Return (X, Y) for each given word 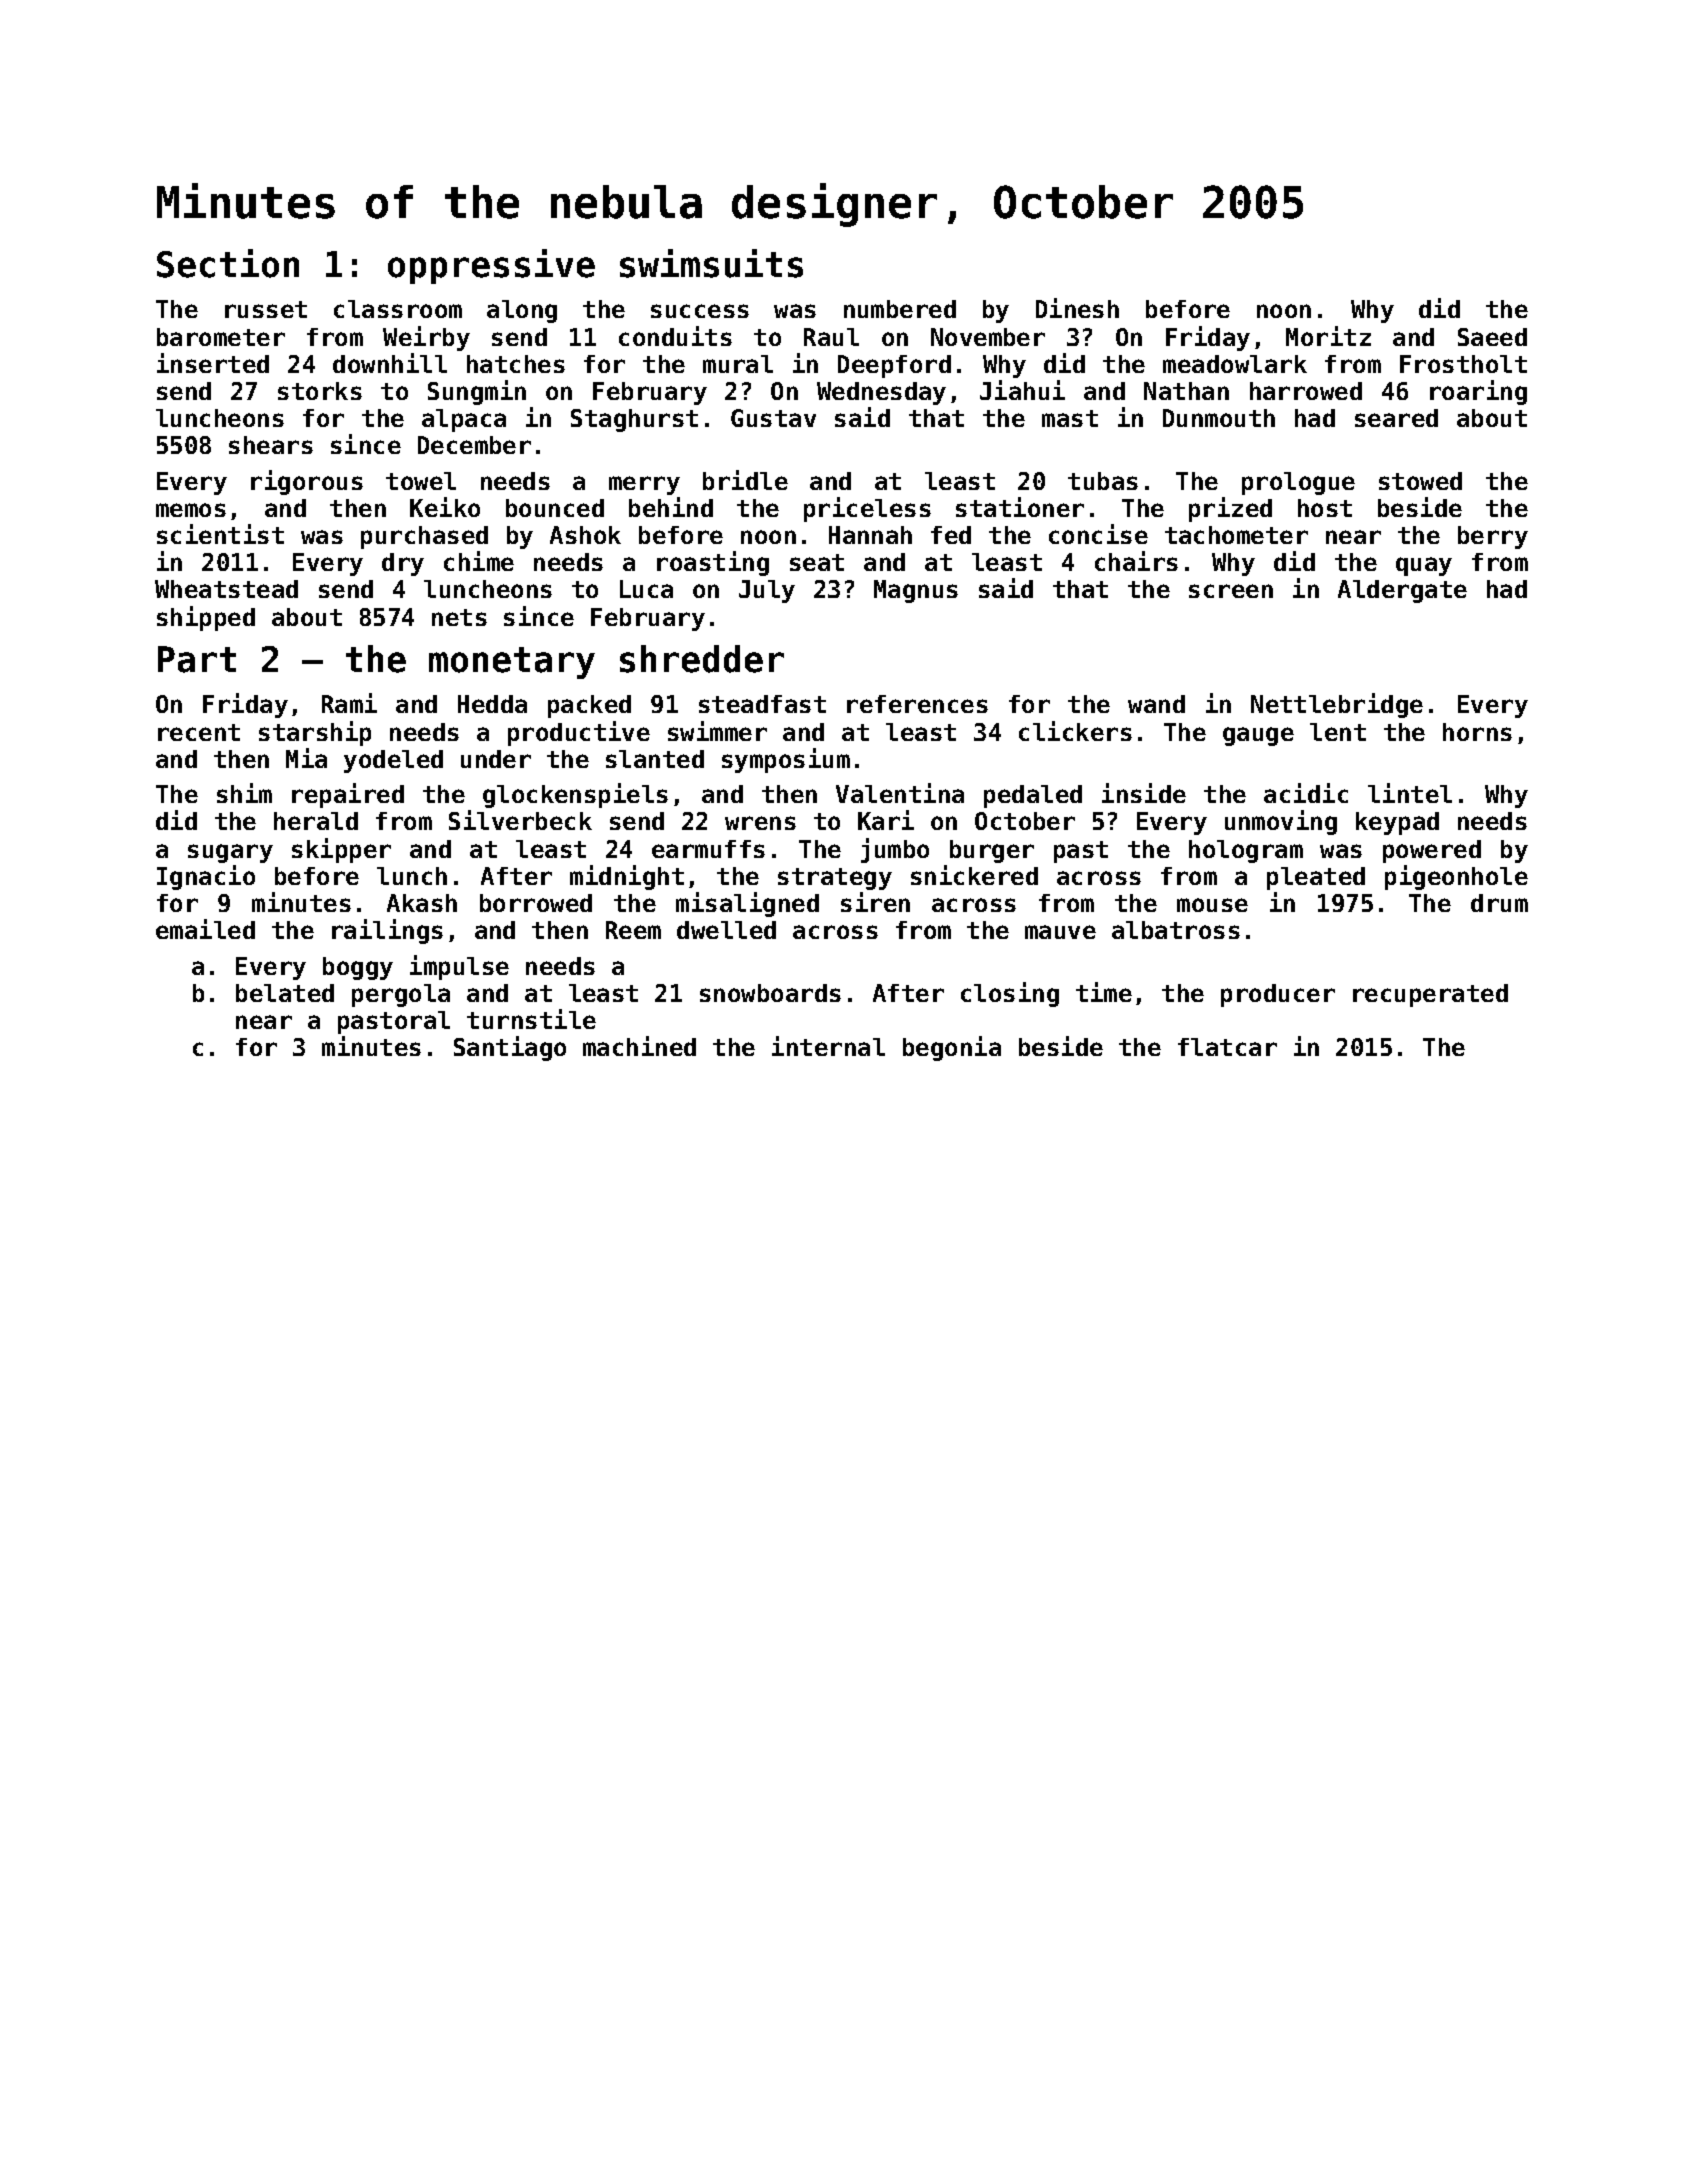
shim (244, 793)
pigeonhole (1456, 877)
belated (285, 993)
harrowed (1306, 391)
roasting (713, 563)
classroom (398, 309)
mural (738, 364)
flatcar (1227, 1047)
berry (1493, 537)
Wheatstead (226, 589)
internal (828, 1046)
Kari (886, 820)
